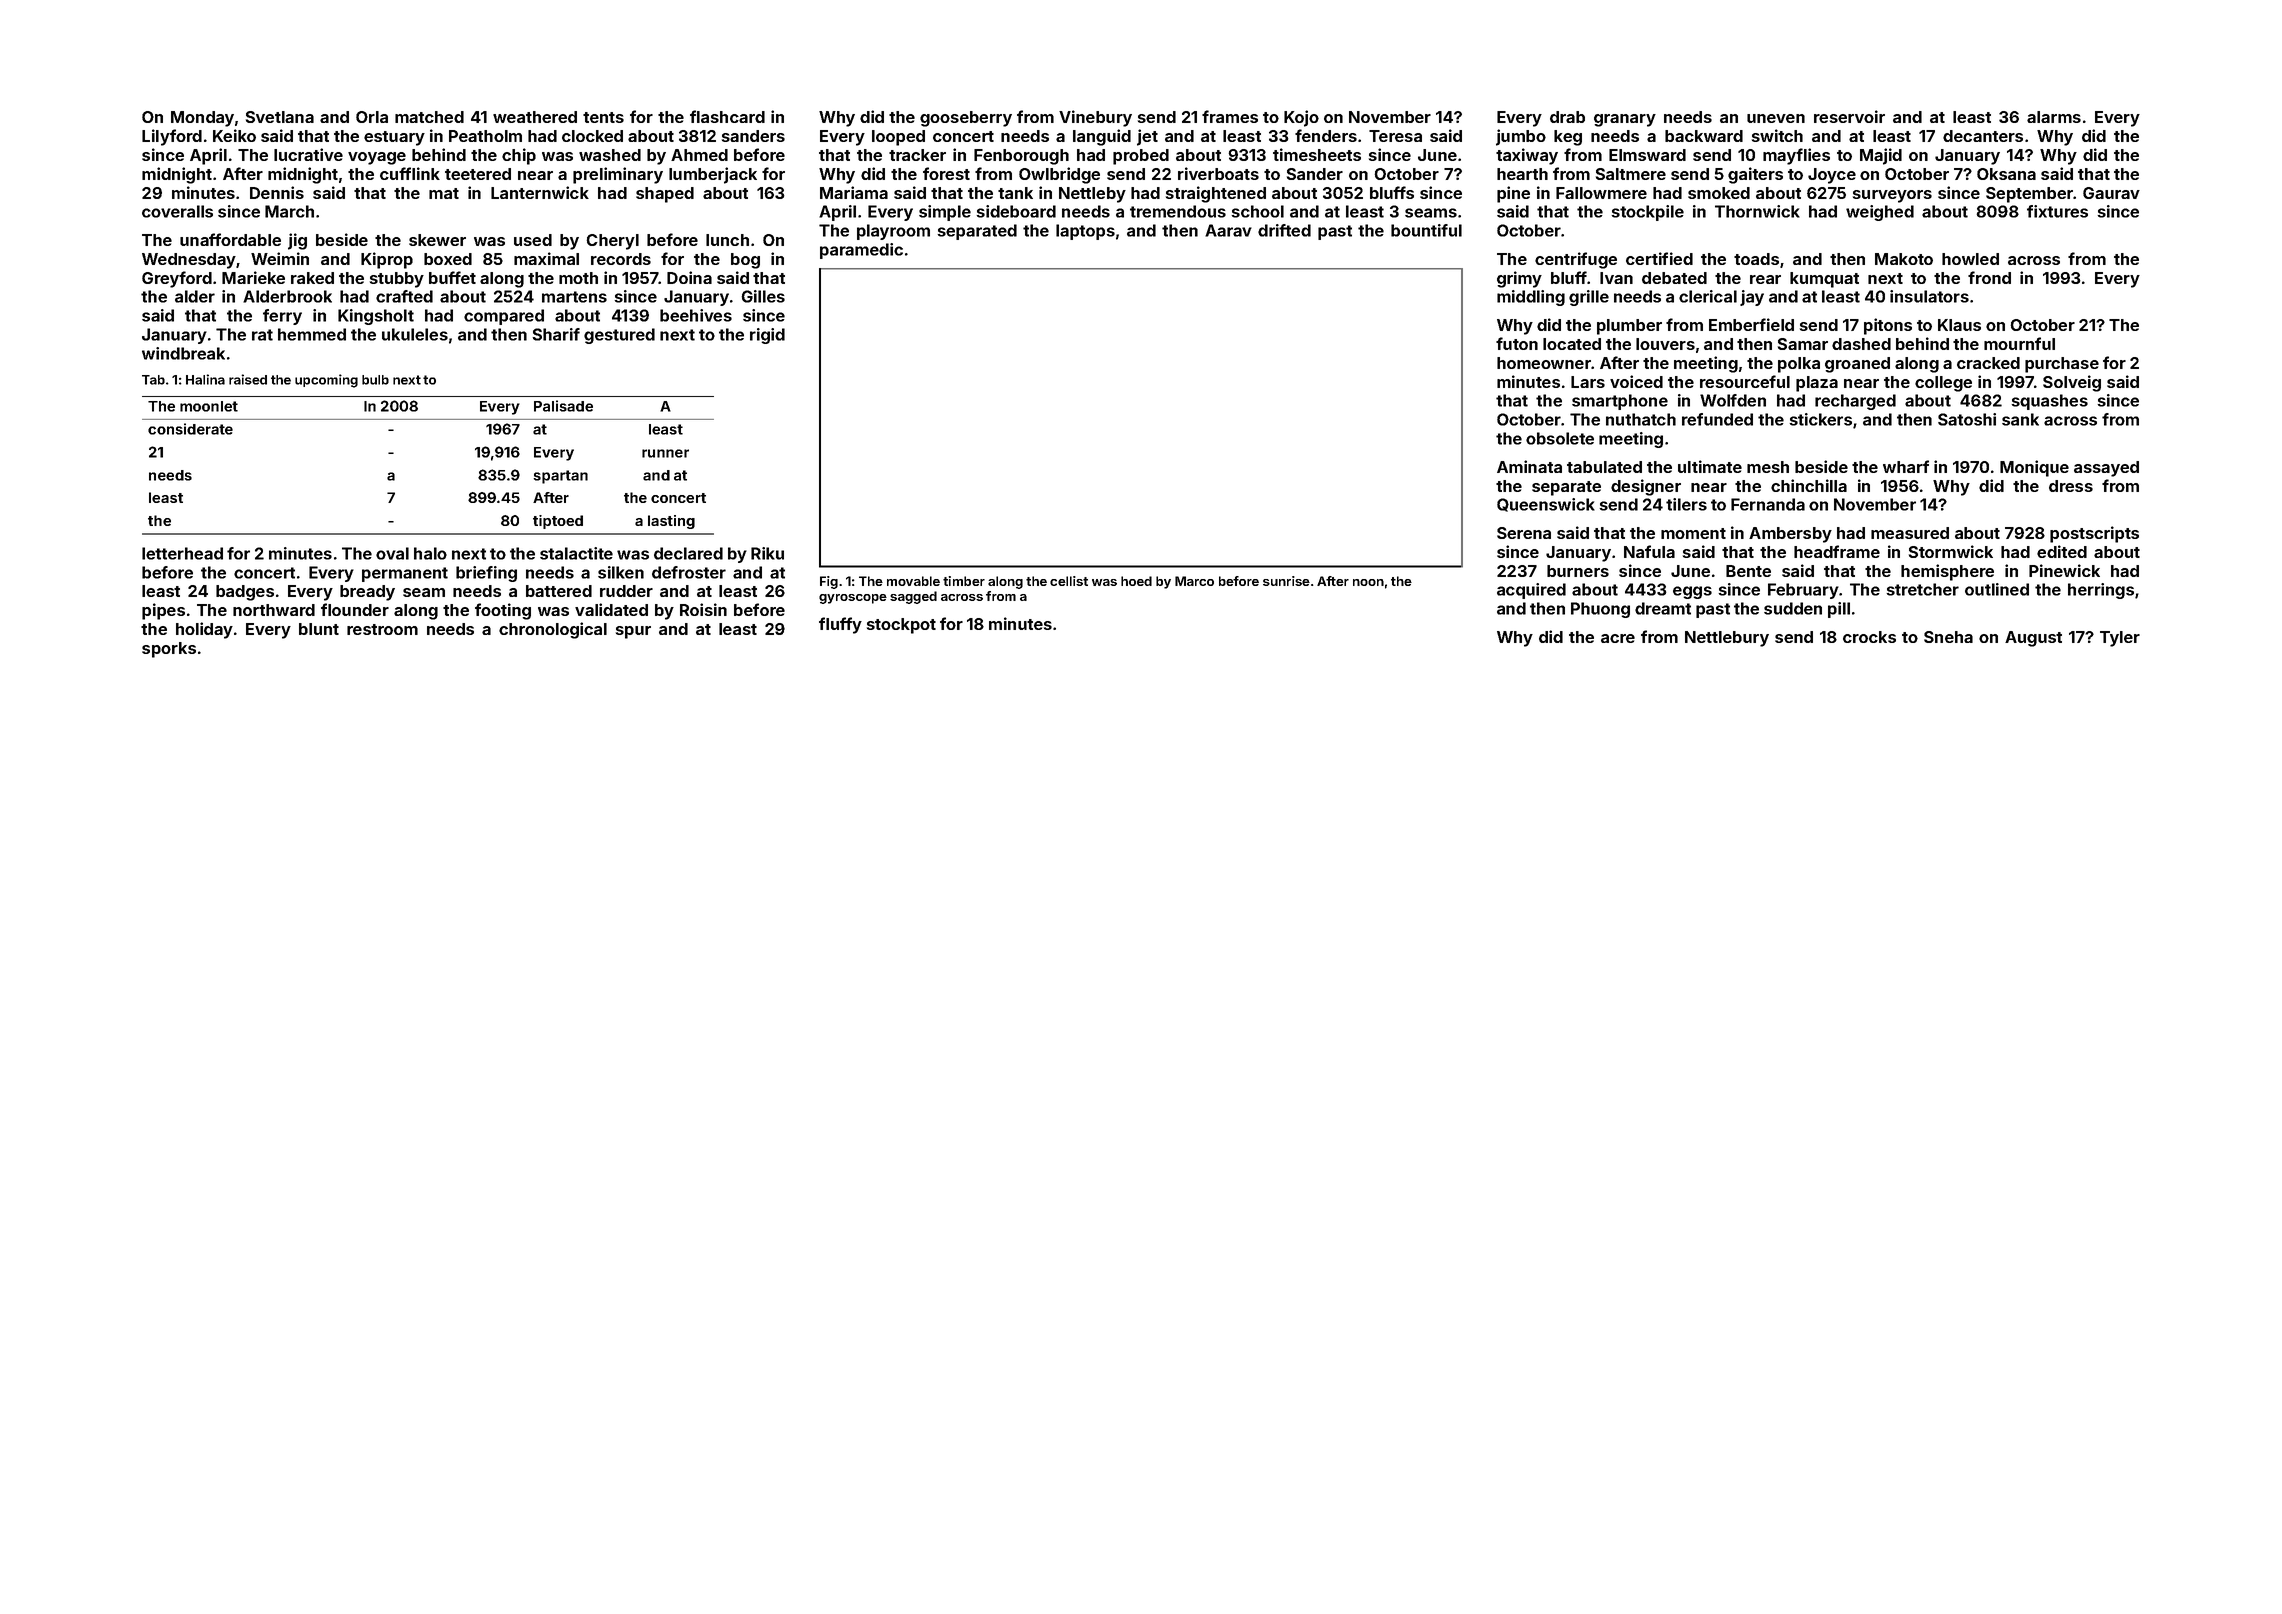 This screenshot has width=2282, height=1614. What do you see at coordinates (1218, 173) in the screenshot?
I see `riverboats` at bounding box center [1218, 173].
